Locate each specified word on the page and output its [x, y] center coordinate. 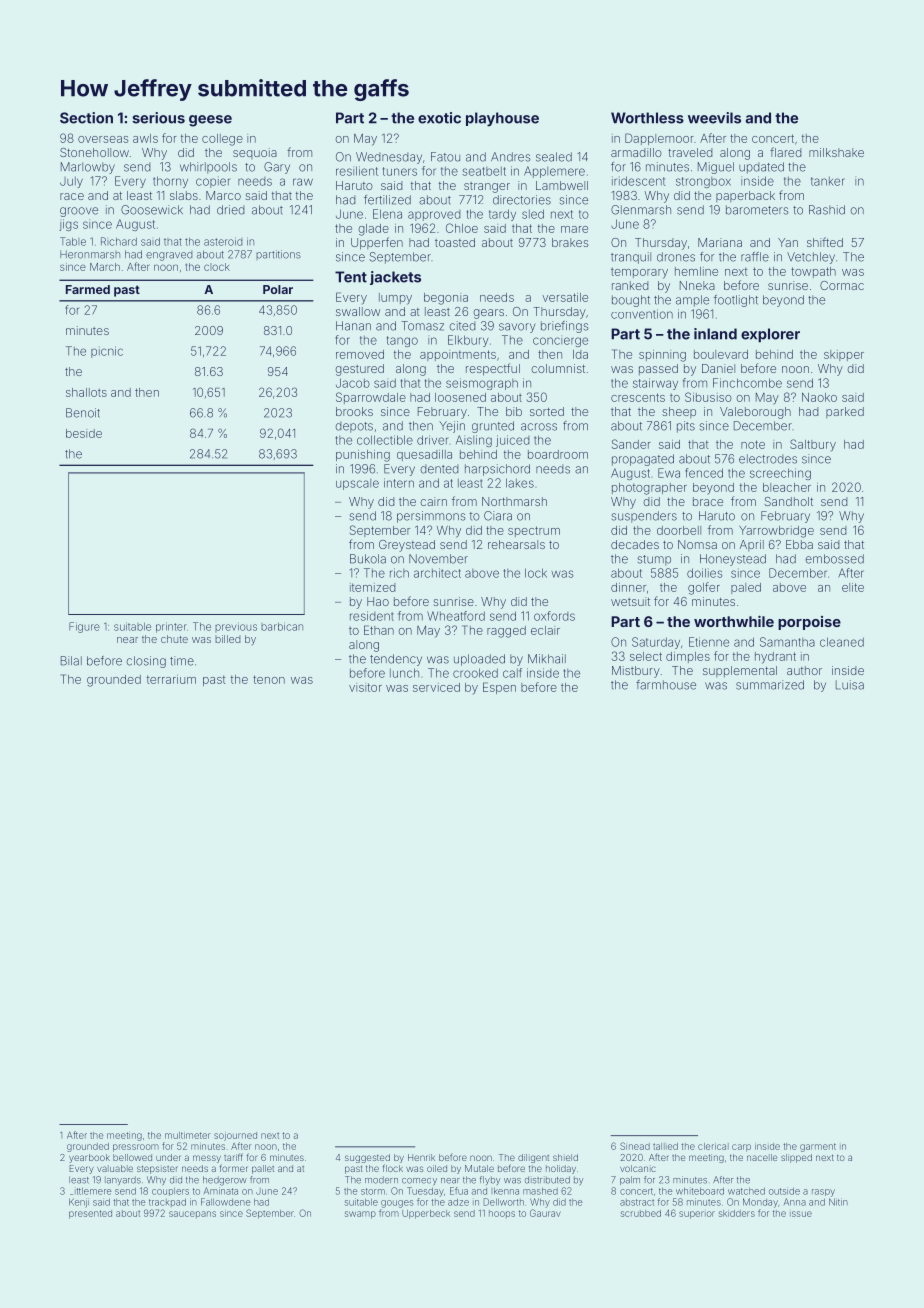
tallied [665, 1146]
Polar [278, 289]
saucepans [192, 1214]
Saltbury [813, 445]
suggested [367, 1158]
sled [533, 214]
